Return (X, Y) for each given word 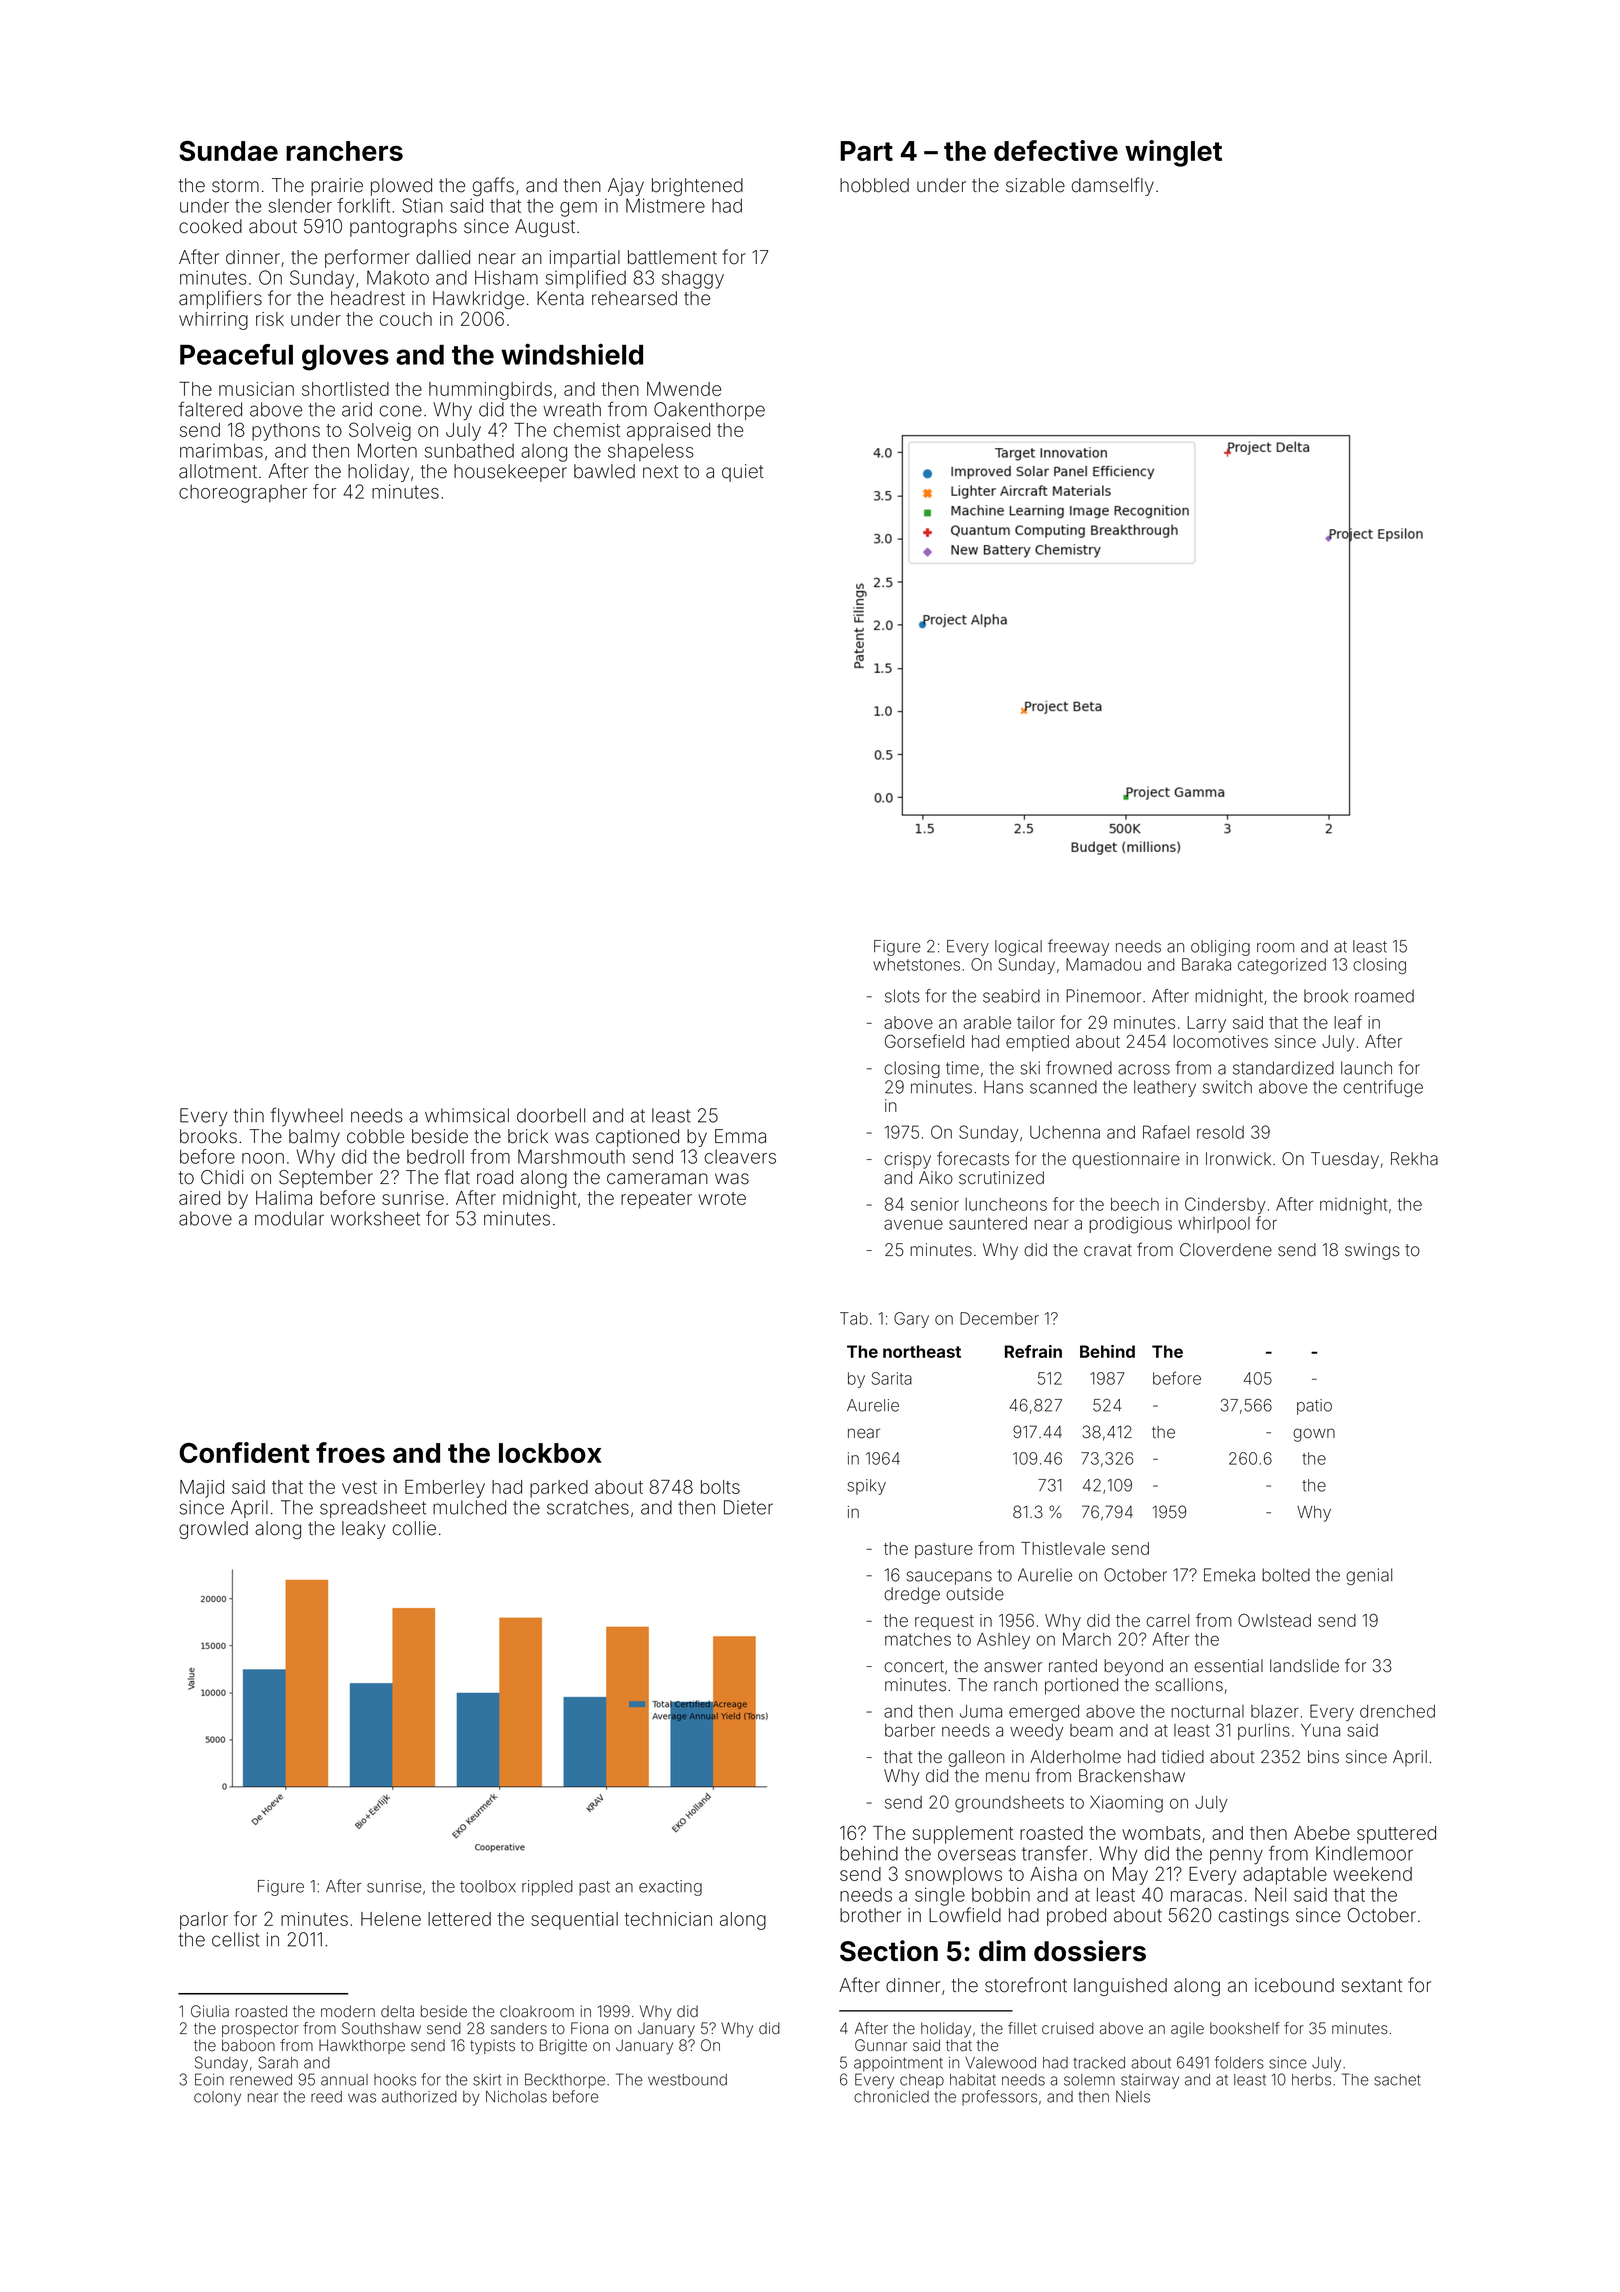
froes (350, 1452)
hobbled (874, 185)
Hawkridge (478, 300)
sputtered (1396, 1835)
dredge (912, 1595)
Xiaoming (1126, 1804)
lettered (459, 1919)
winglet (1173, 153)
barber (910, 1730)
